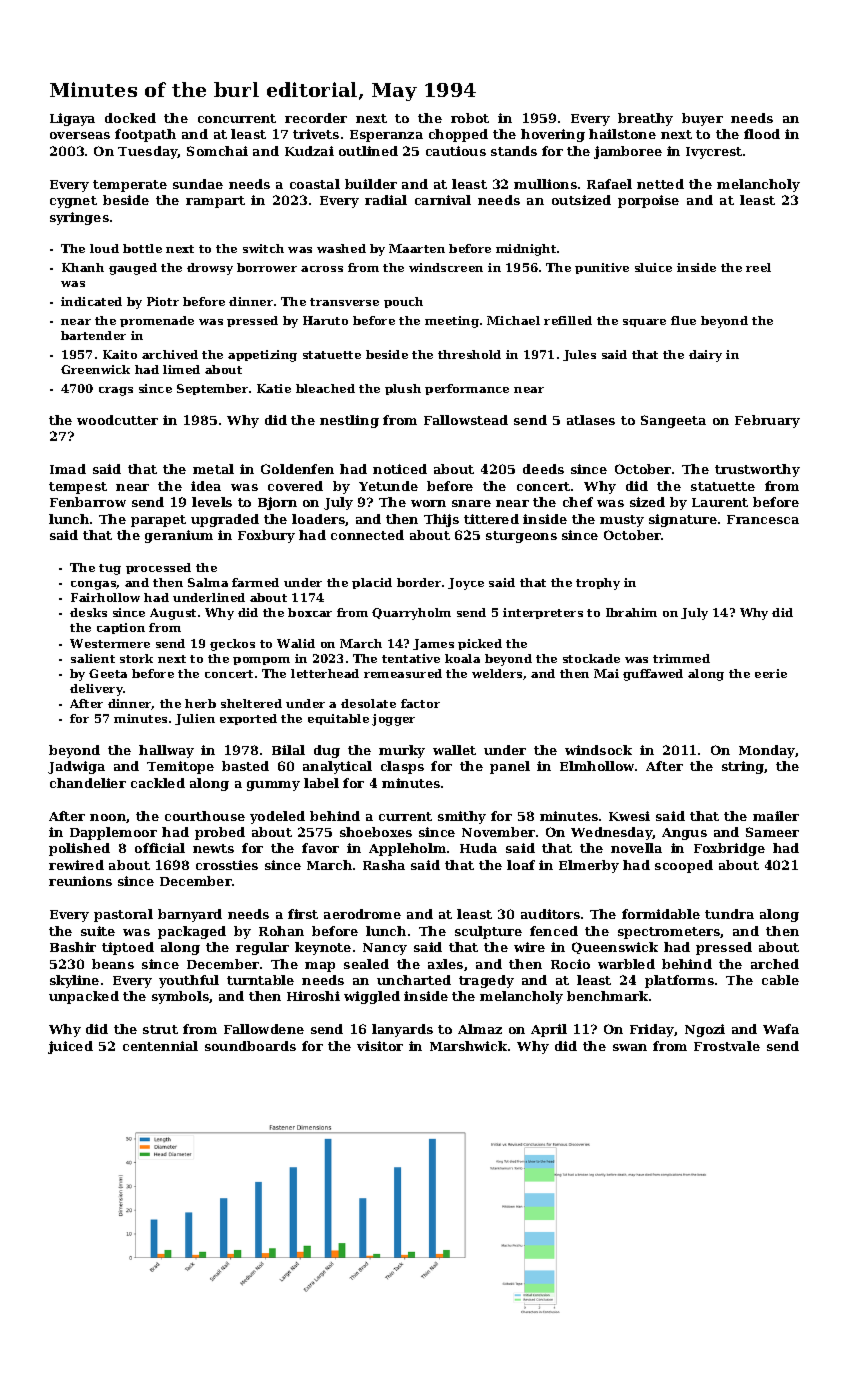 This document has width=849, height=1400. I want to click on washed, so click(341, 248).
